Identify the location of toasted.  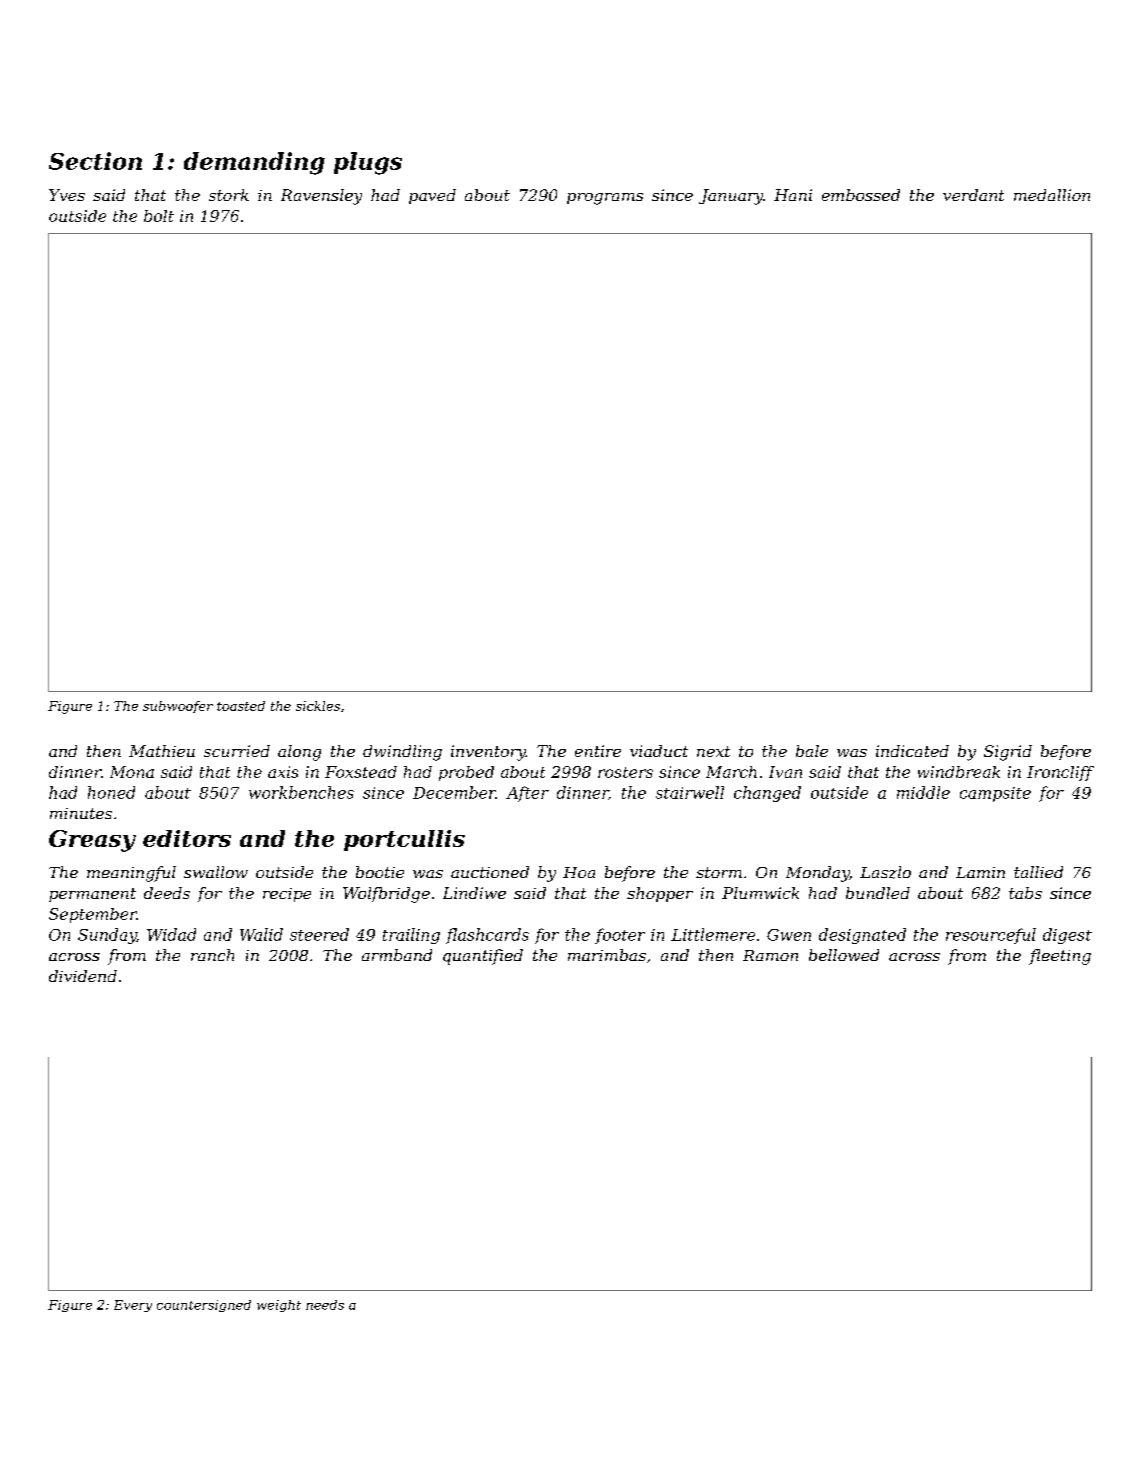
(241, 706).
